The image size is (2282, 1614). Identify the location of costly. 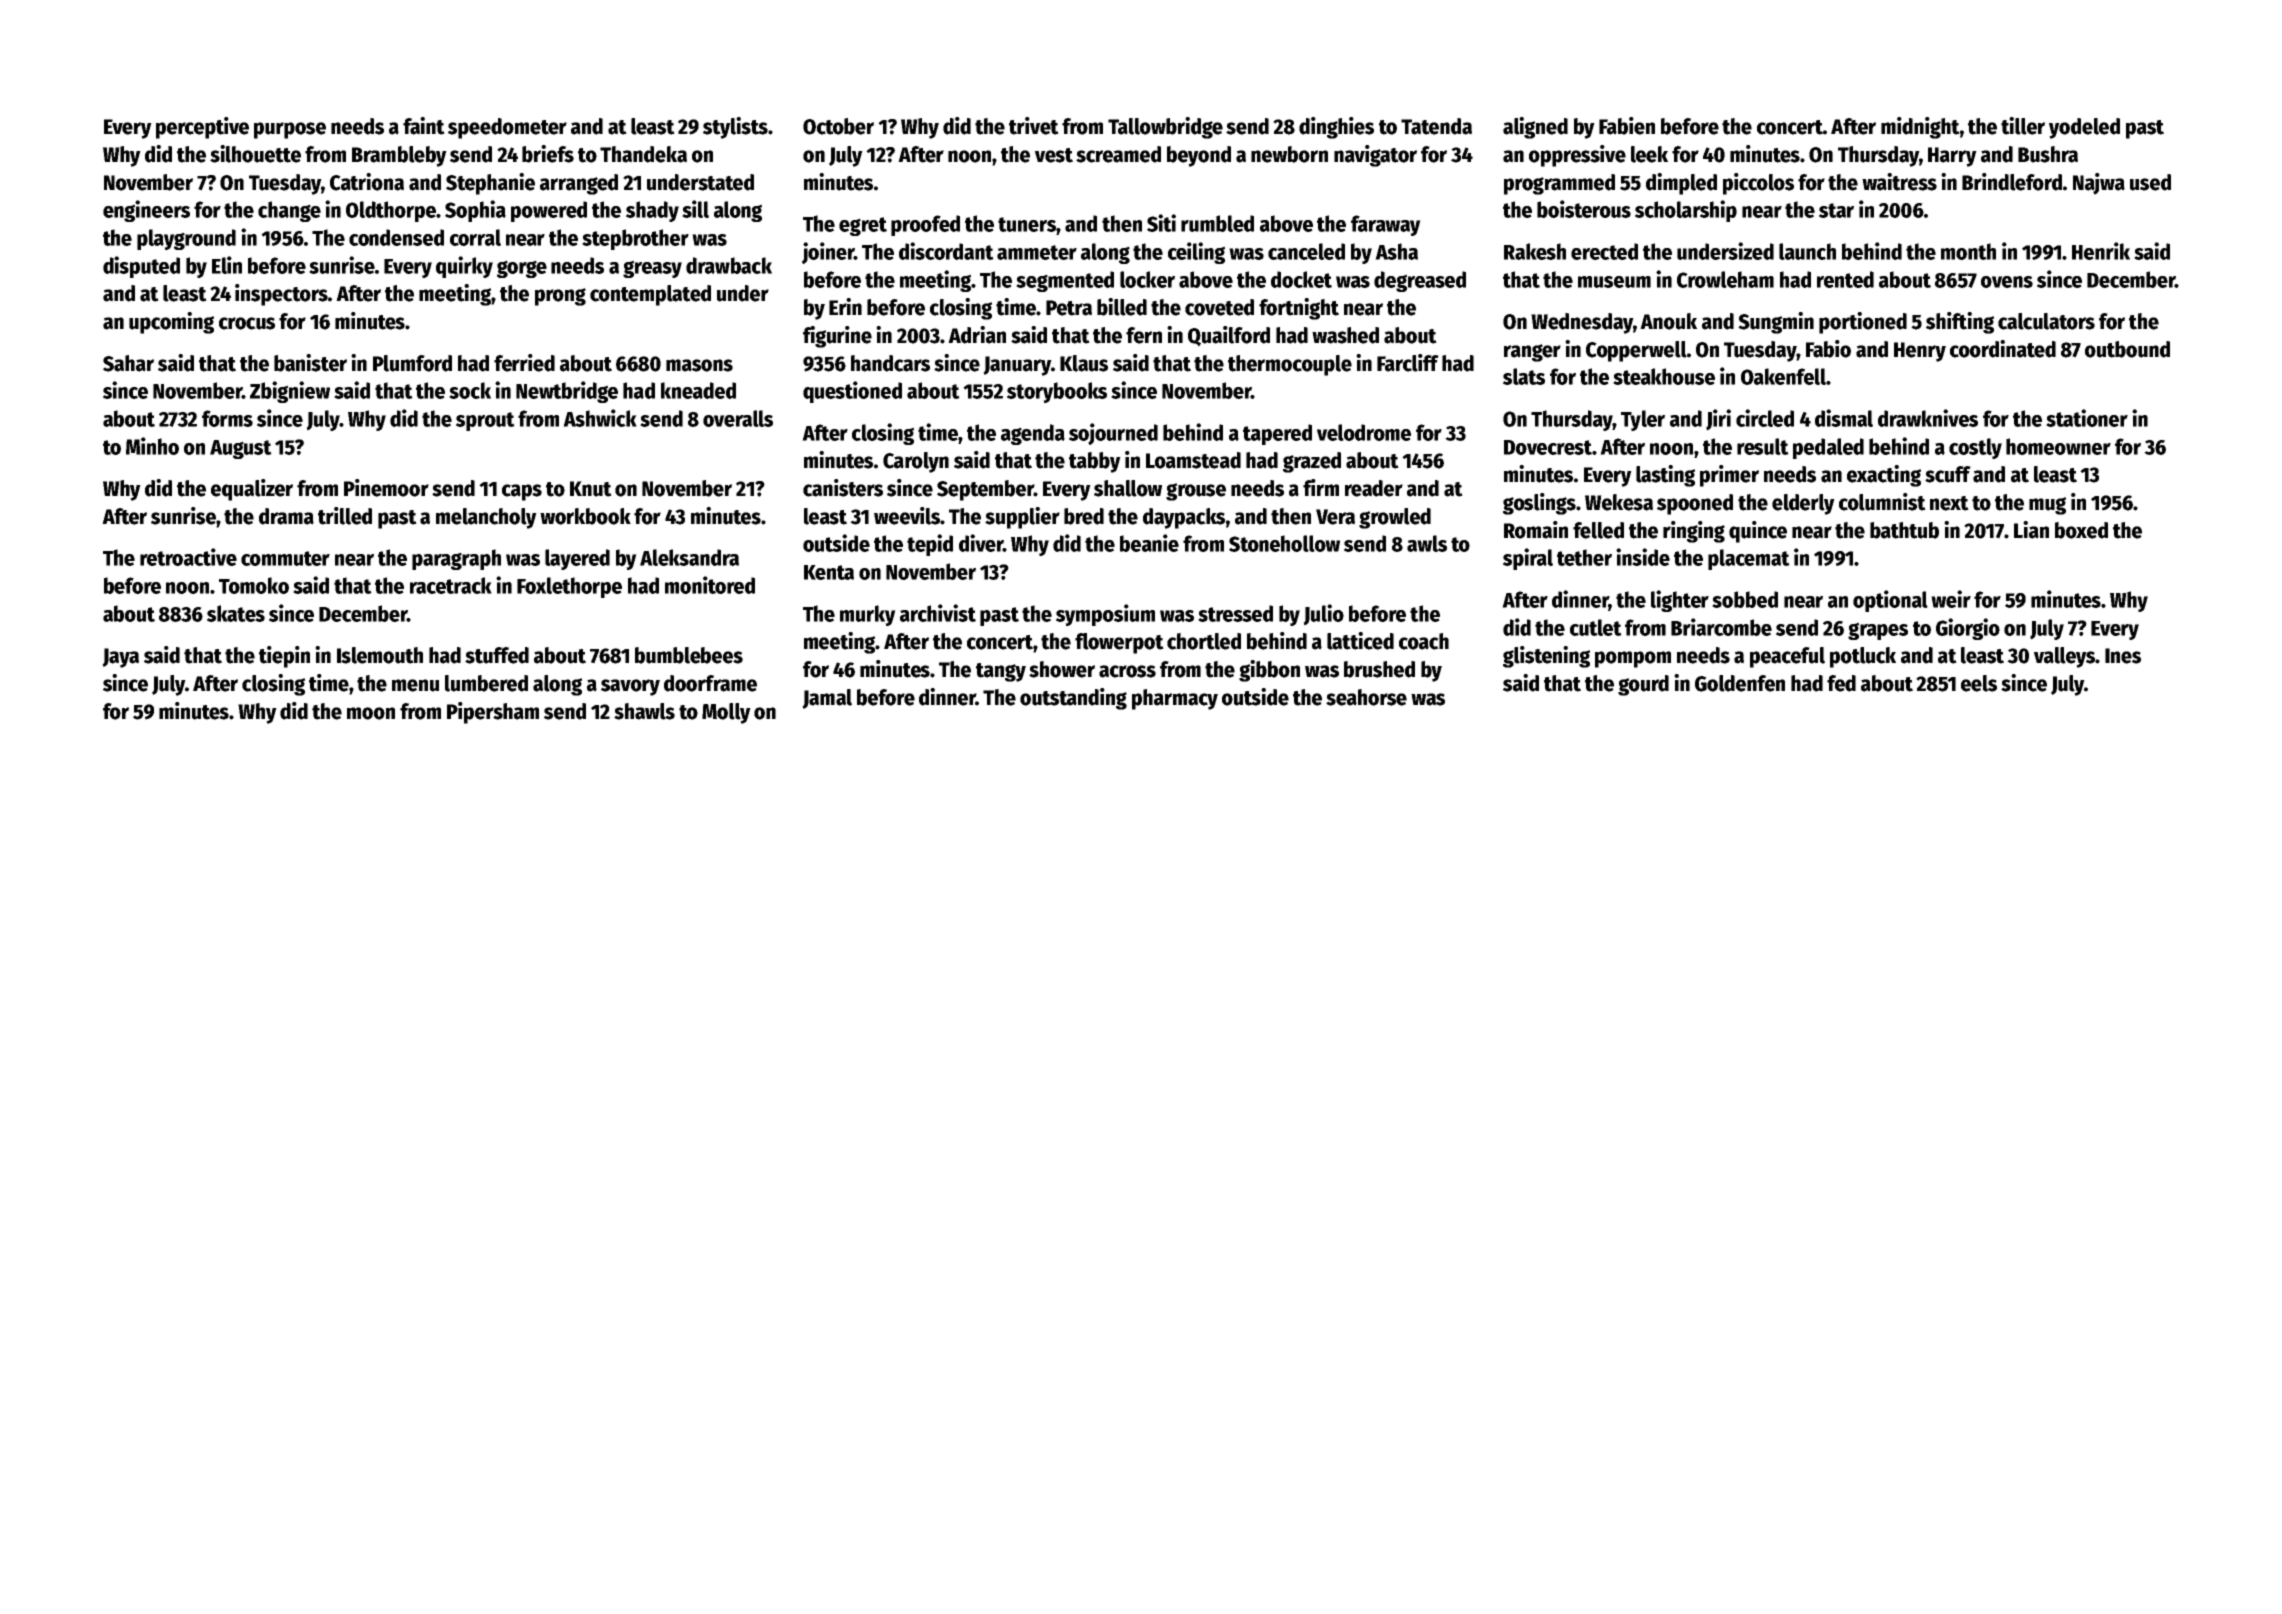
(1975, 448).
